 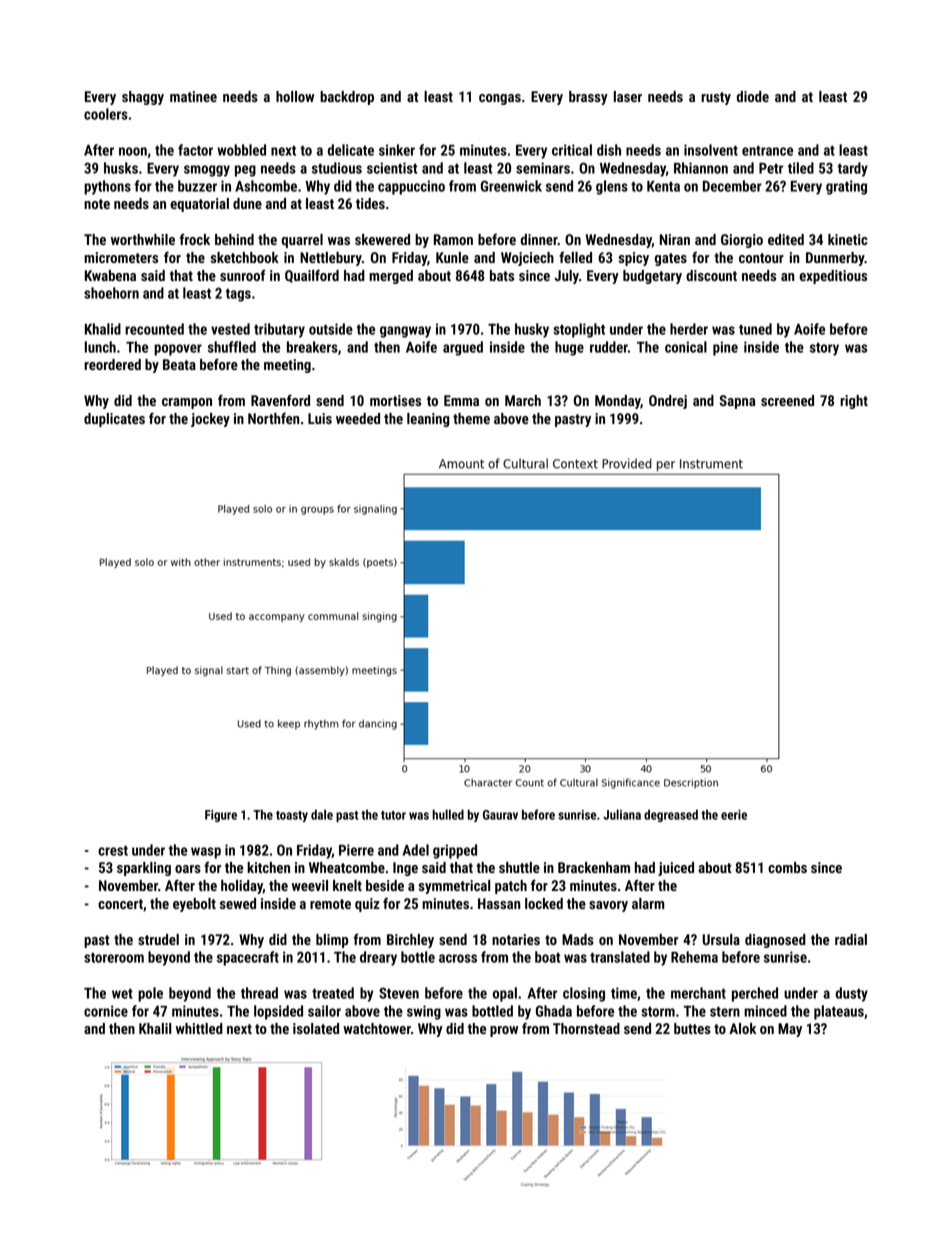 I want to click on concert, so click(x=120, y=904).
